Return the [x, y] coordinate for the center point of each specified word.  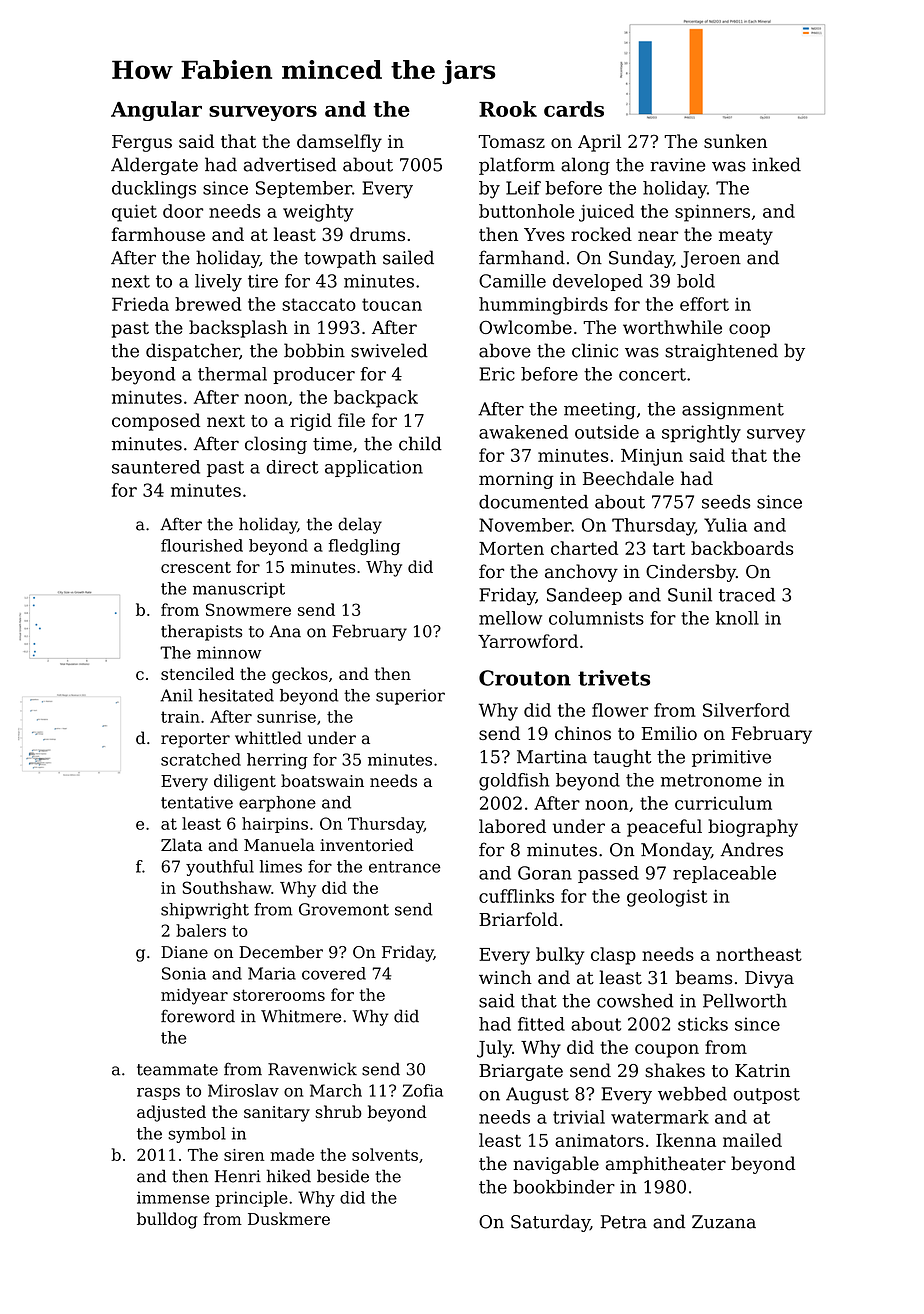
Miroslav [243, 1090]
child [420, 443]
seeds [726, 502]
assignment [733, 410]
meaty [746, 237]
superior [410, 697]
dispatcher [193, 352]
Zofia [423, 1090]
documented [533, 502]
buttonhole [527, 211]
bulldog [167, 1220]
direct [292, 467]
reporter [195, 740]
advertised [289, 164]
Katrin [762, 1071]
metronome [711, 780]
